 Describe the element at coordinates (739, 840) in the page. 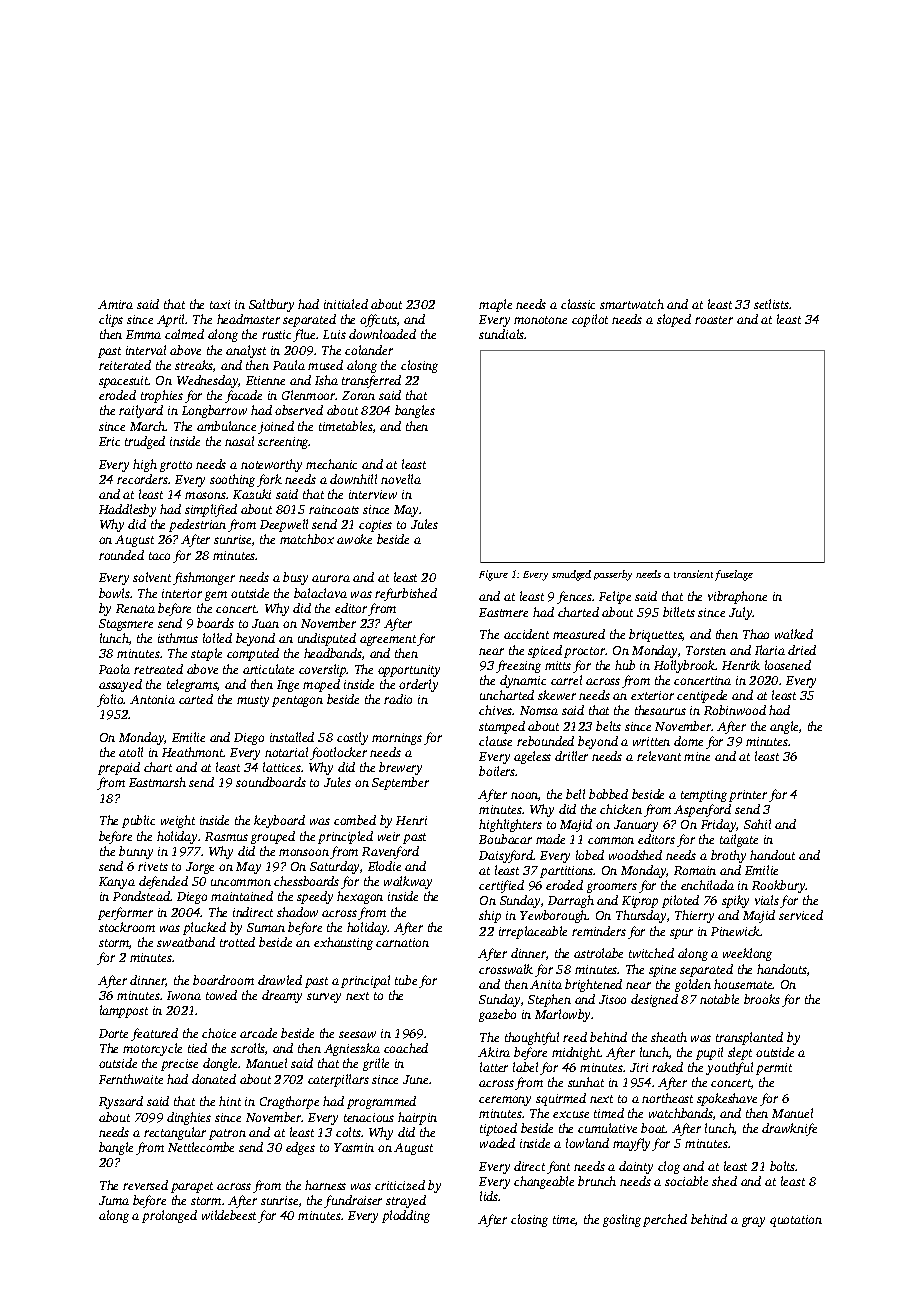

I see `tailgate` at that location.
